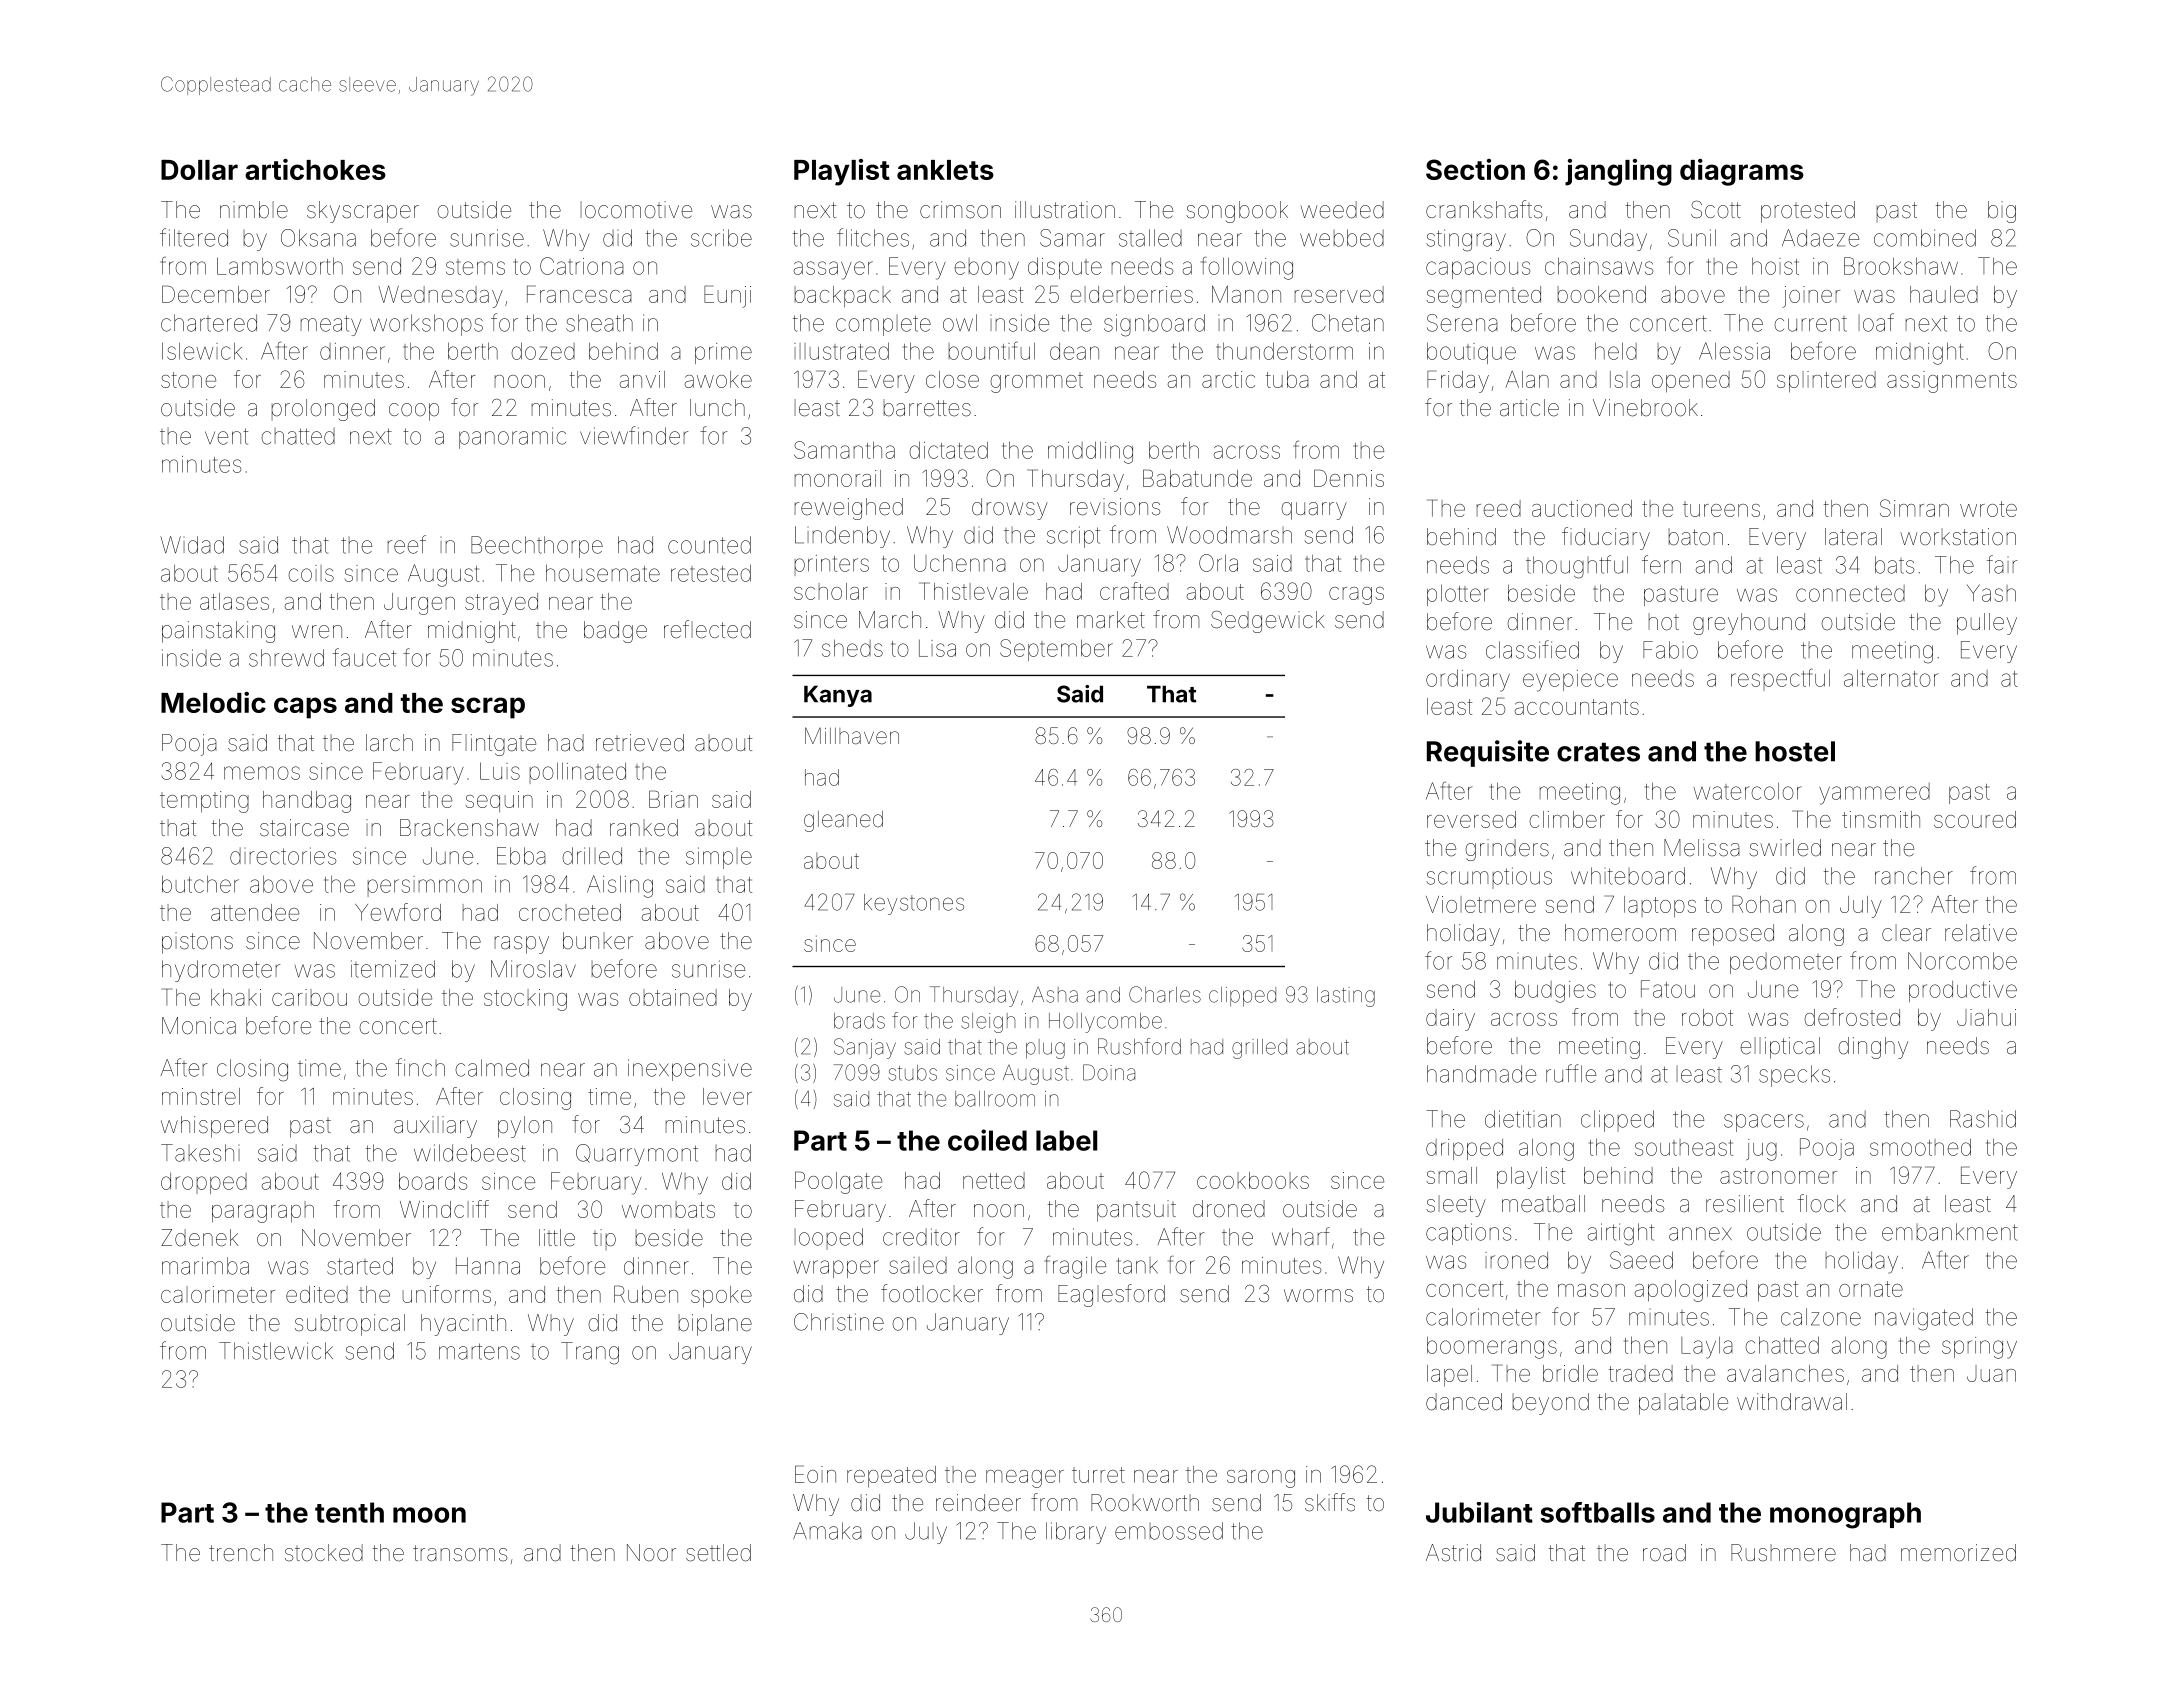  Describe the element at coordinates (1259, 1049) in the page. I see `grilled` at that location.
